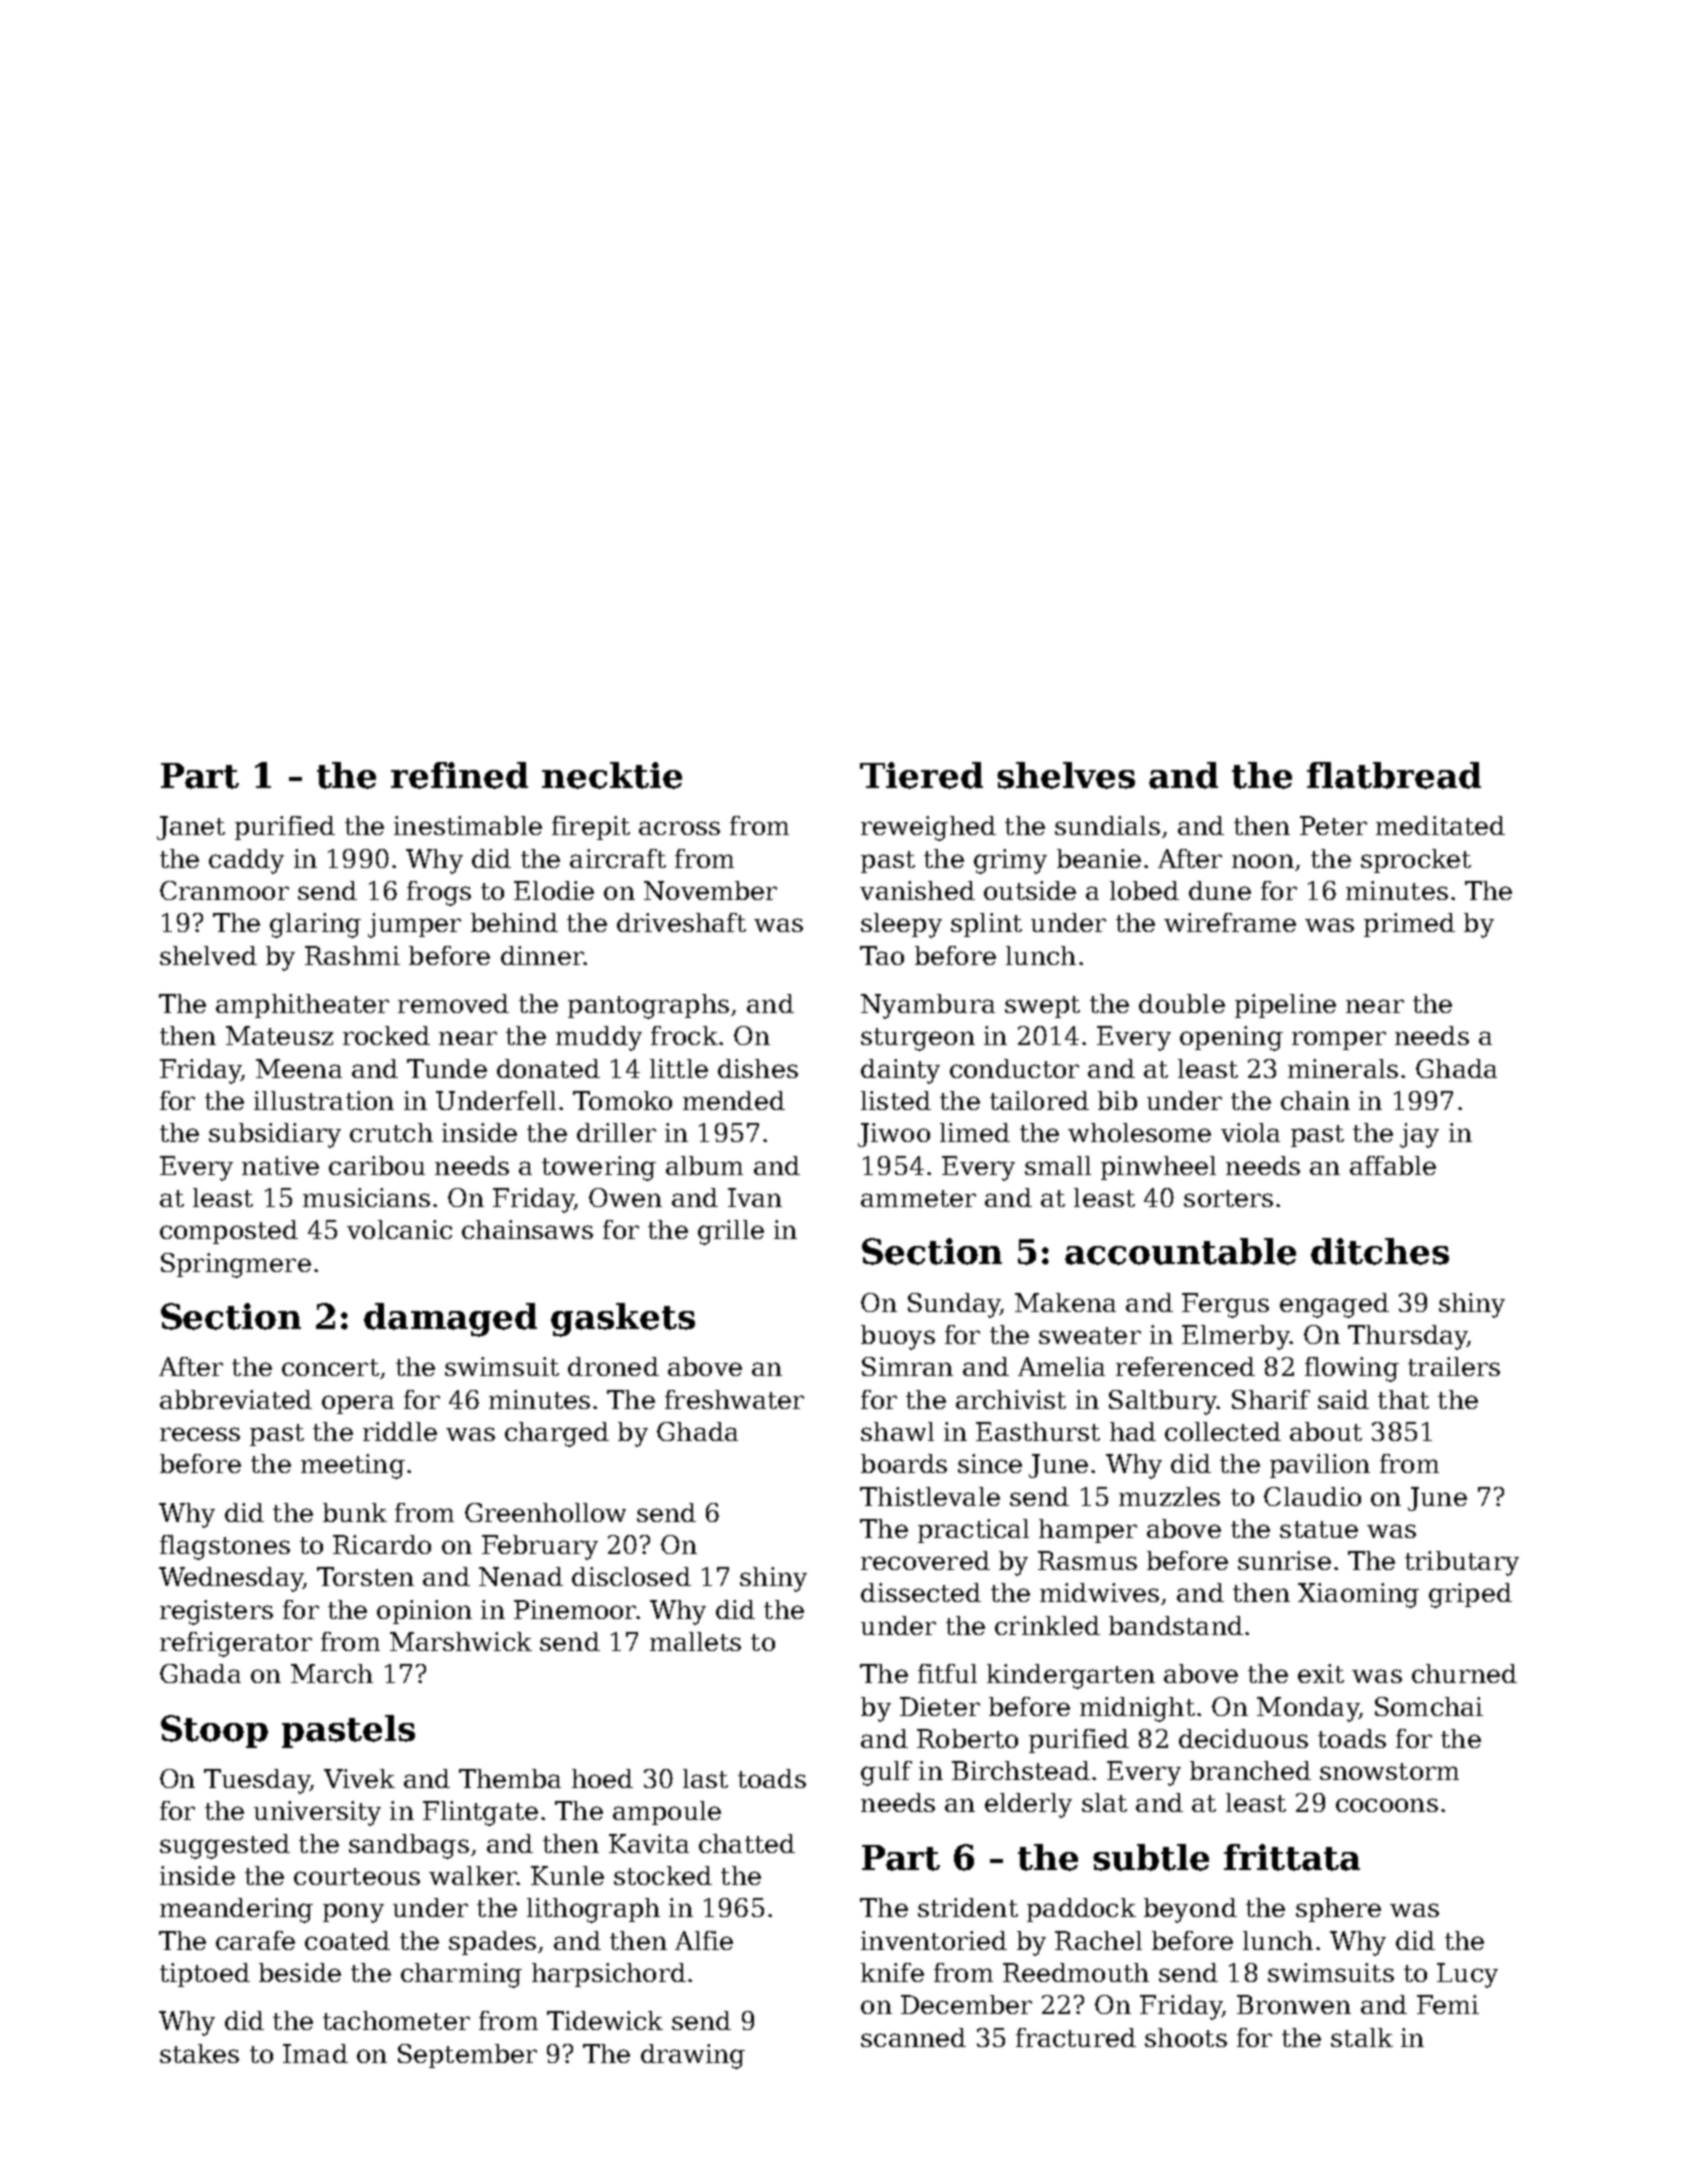 This document has height=2178, width=1683. I want to click on stalk, so click(1362, 2037).
